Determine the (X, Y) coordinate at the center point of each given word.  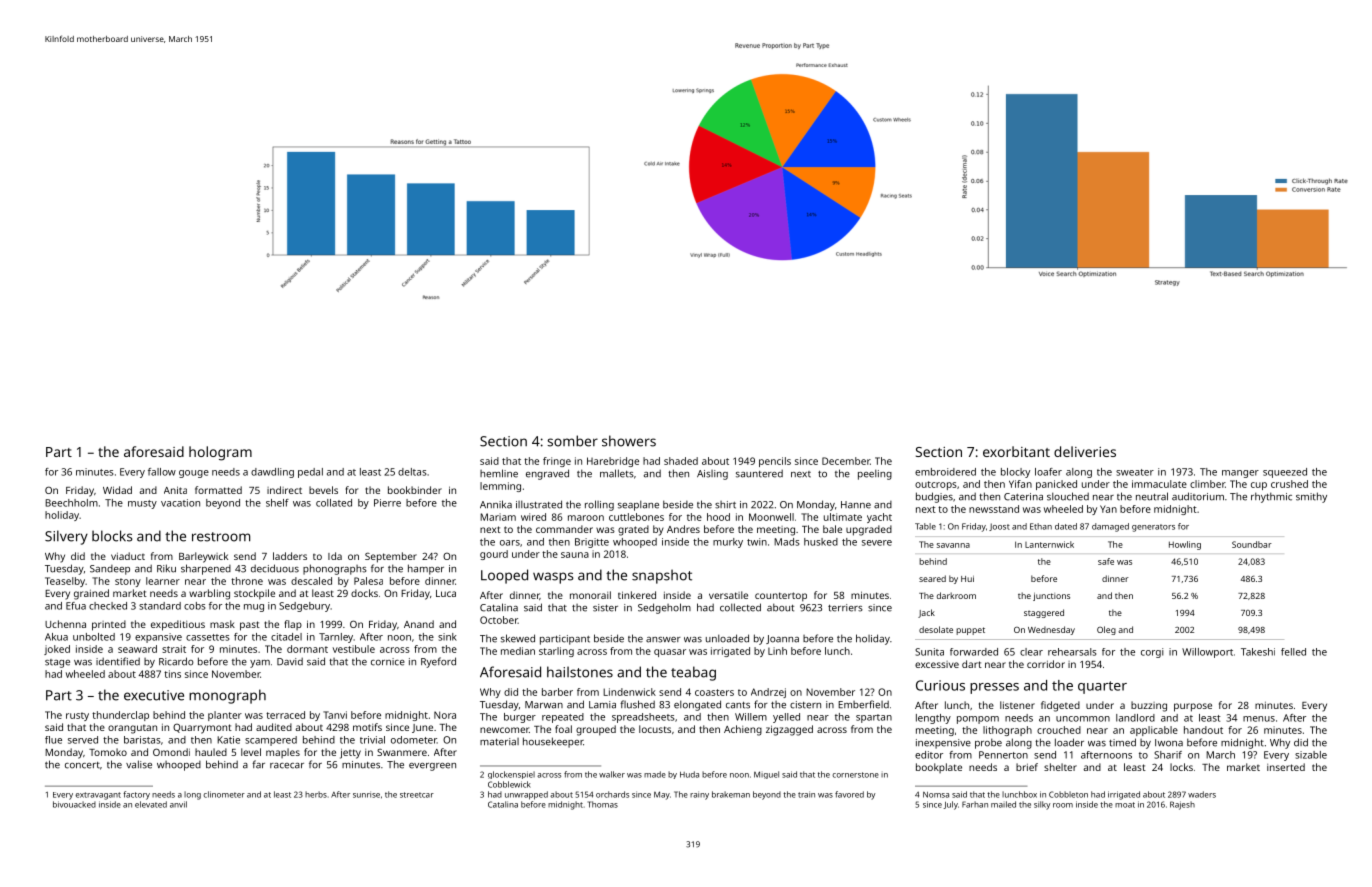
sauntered (759, 474)
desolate (936, 629)
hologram (220, 453)
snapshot (662, 576)
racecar (287, 766)
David (290, 662)
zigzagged (789, 730)
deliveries (1085, 451)
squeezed (1285, 473)
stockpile (254, 594)
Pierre (387, 503)
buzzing (1149, 706)
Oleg (1106, 630)
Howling (1185, 545)
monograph (227, 696)
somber (572, 441)
